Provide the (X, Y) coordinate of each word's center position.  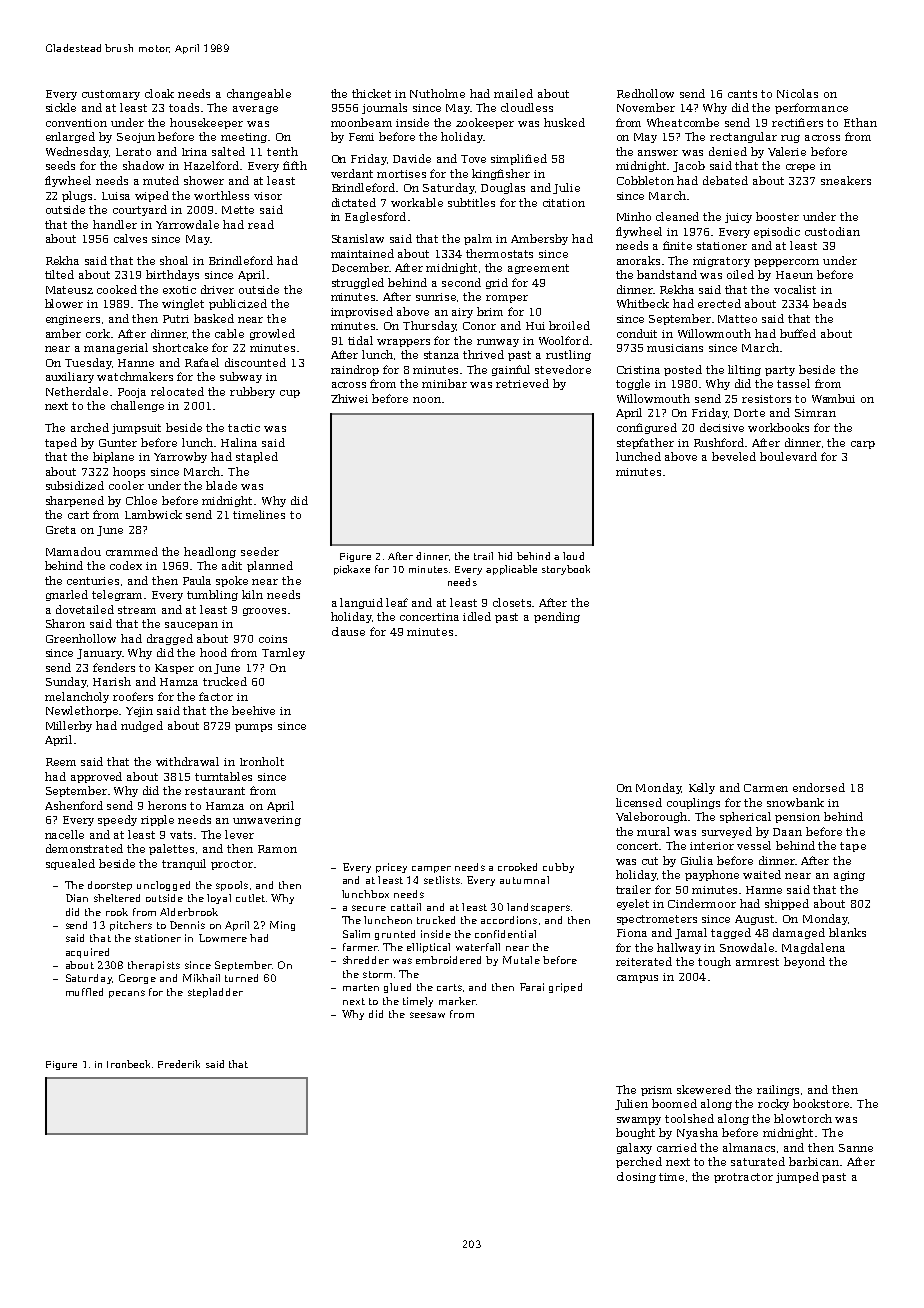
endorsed (819, 787)
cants (742, 94)
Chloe (141, 500)
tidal (360, 340)
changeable (259, 94)
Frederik (179, 1064)
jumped (797, 1177)
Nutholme (437, 93)
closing (636, 1177)
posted (683, 370)
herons (167, 805)
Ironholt (262, 761)
